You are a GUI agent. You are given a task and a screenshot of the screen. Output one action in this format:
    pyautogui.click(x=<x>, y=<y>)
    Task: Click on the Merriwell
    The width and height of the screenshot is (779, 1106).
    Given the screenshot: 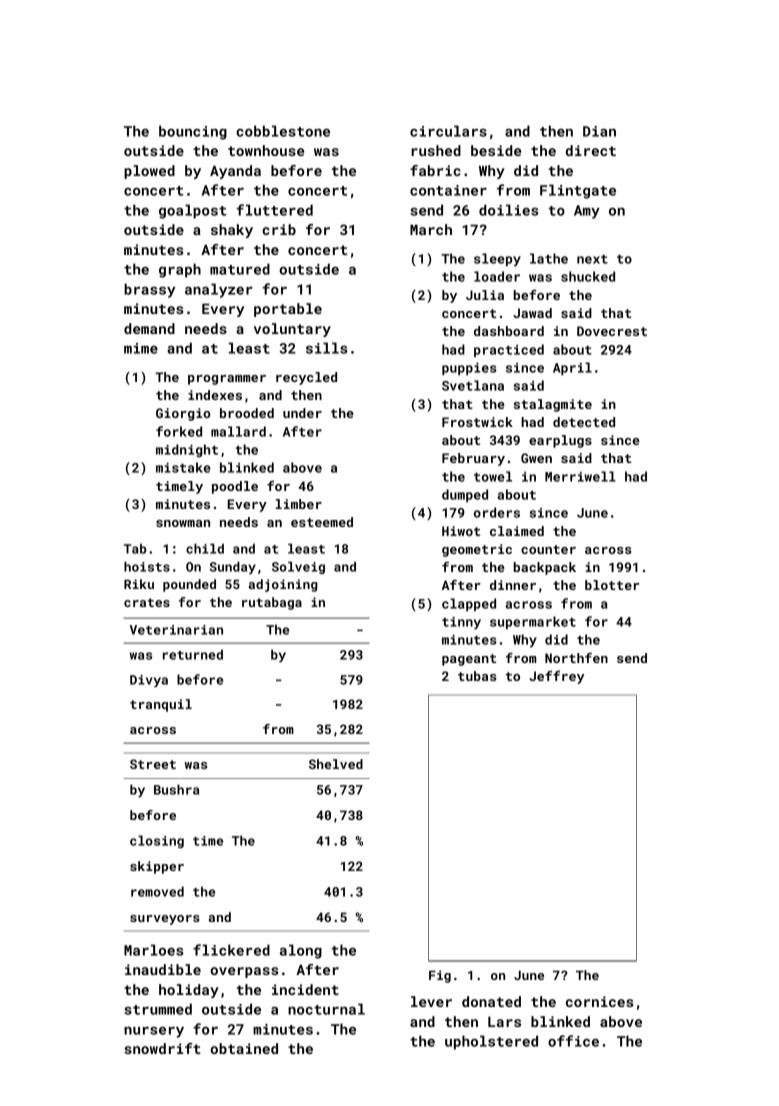 What is the action you would take?
    pyautogui.click(x=580, y=476)
